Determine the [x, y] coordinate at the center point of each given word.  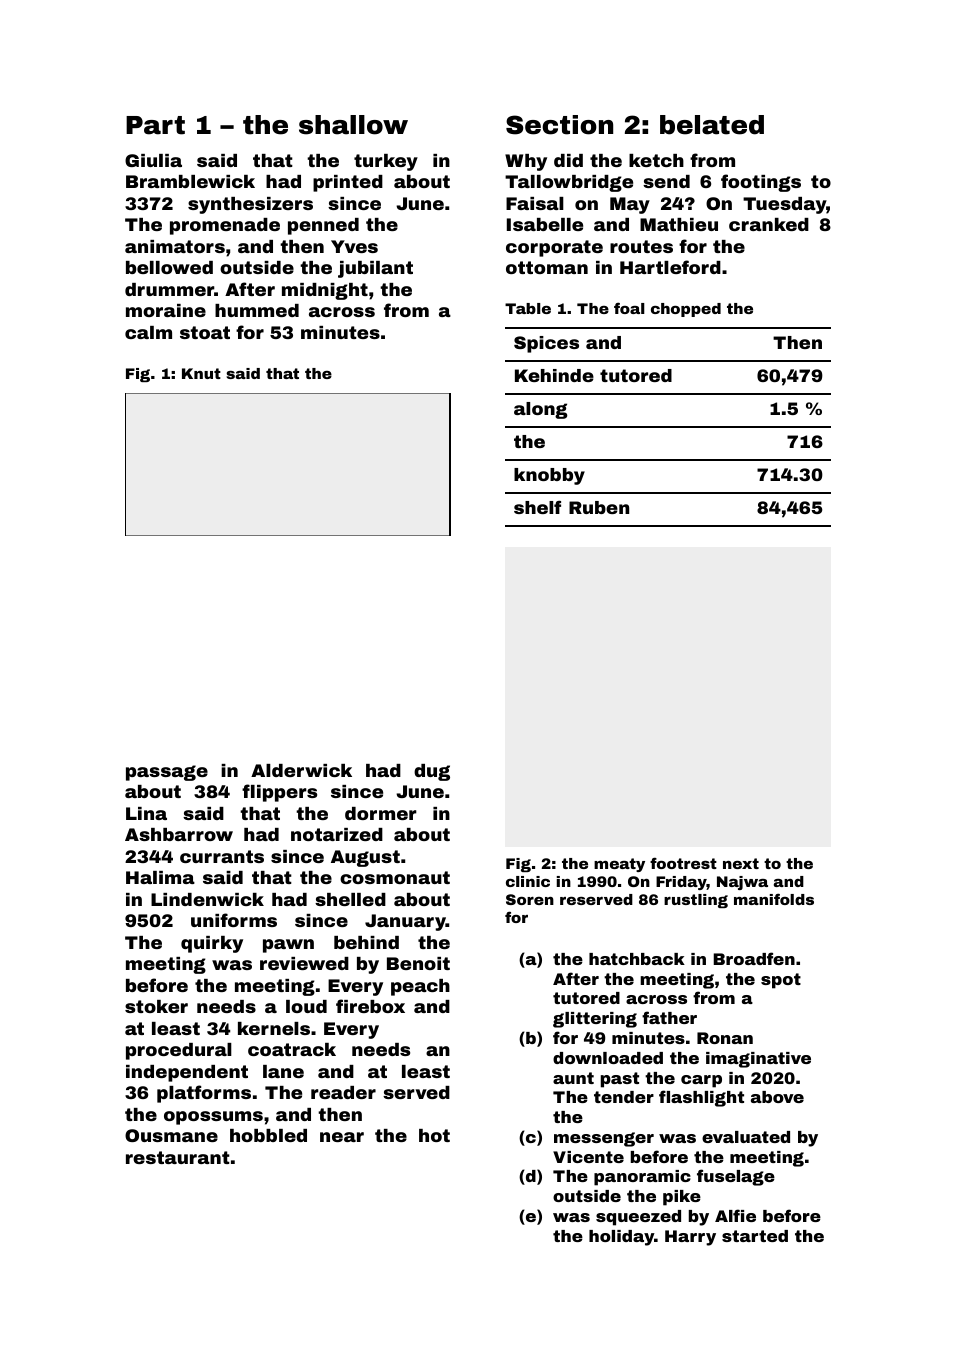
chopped [686, 310]
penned [323, 226]
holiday [621, 1238]
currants [222, 856]
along [541, 410]
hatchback [637, 959]
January [405, 922]
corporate [554, 248]
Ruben [599, 507]
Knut [201, 373]
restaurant [178, 1157]
